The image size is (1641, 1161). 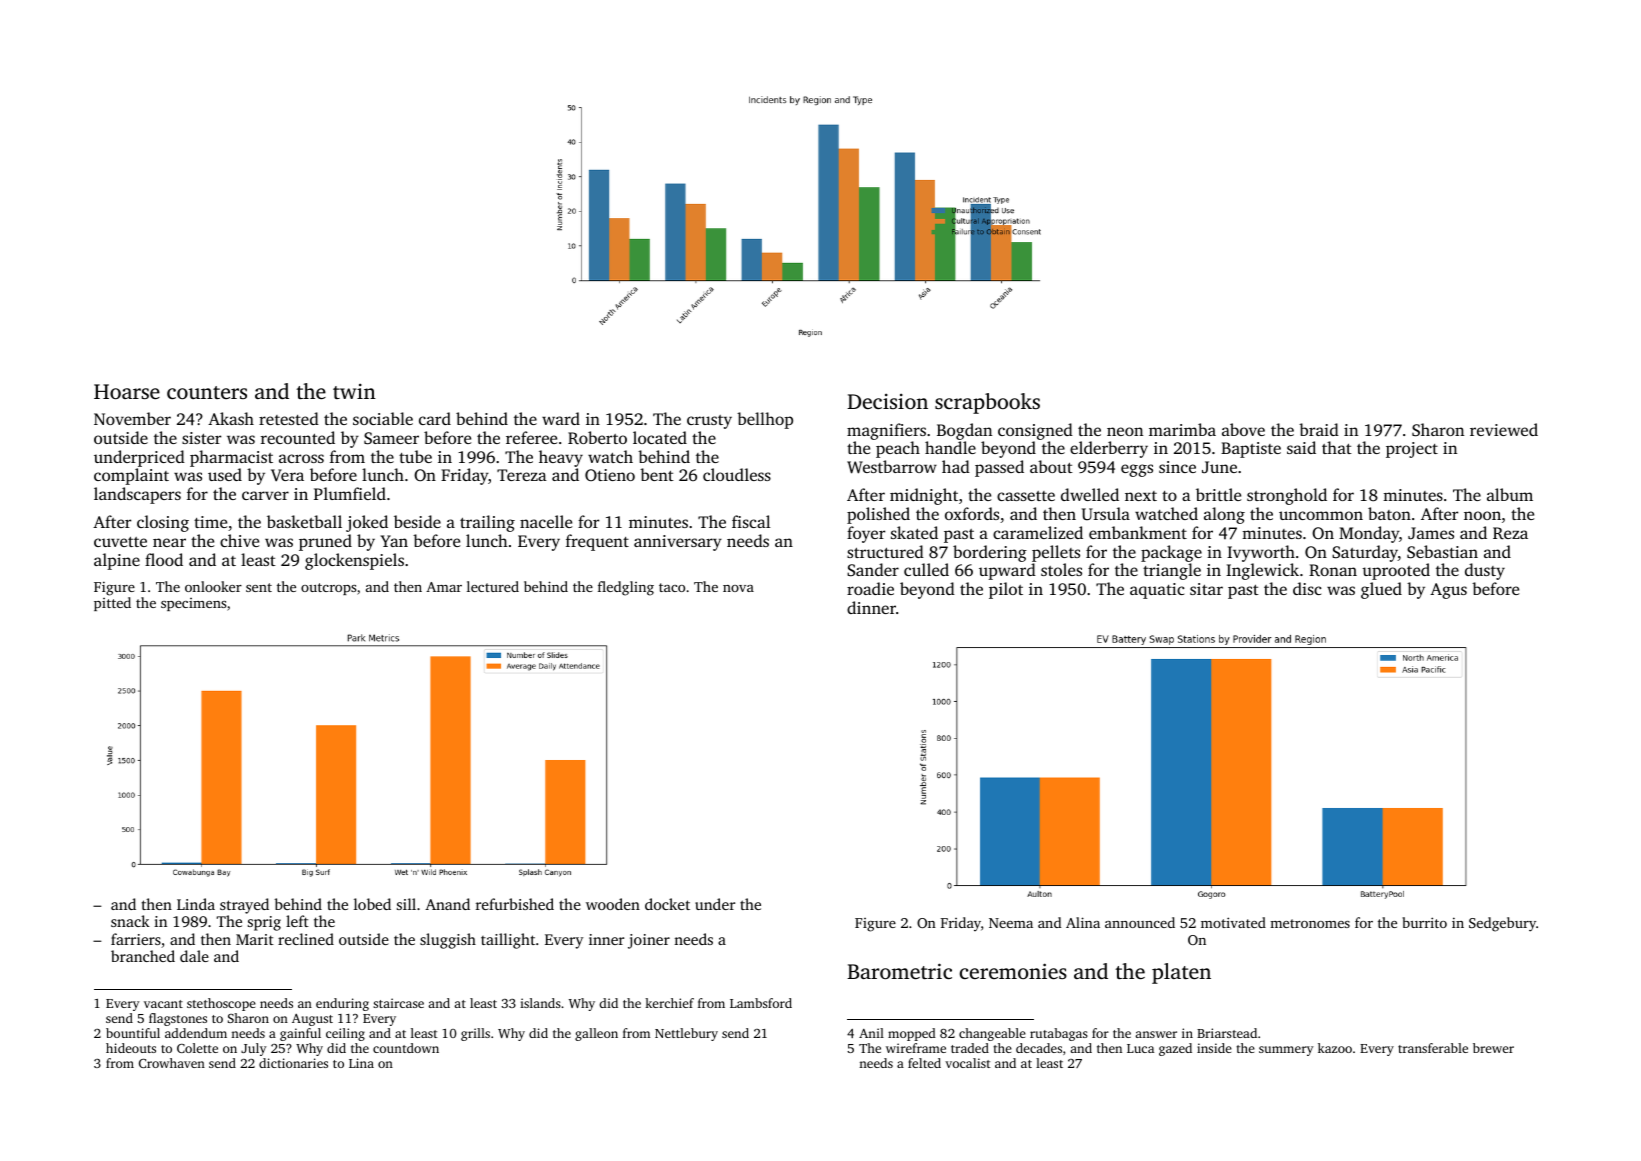 What do you see at coordinates (372, 904) in the image?
I see `lobed` at bounding box center [372, 904].
